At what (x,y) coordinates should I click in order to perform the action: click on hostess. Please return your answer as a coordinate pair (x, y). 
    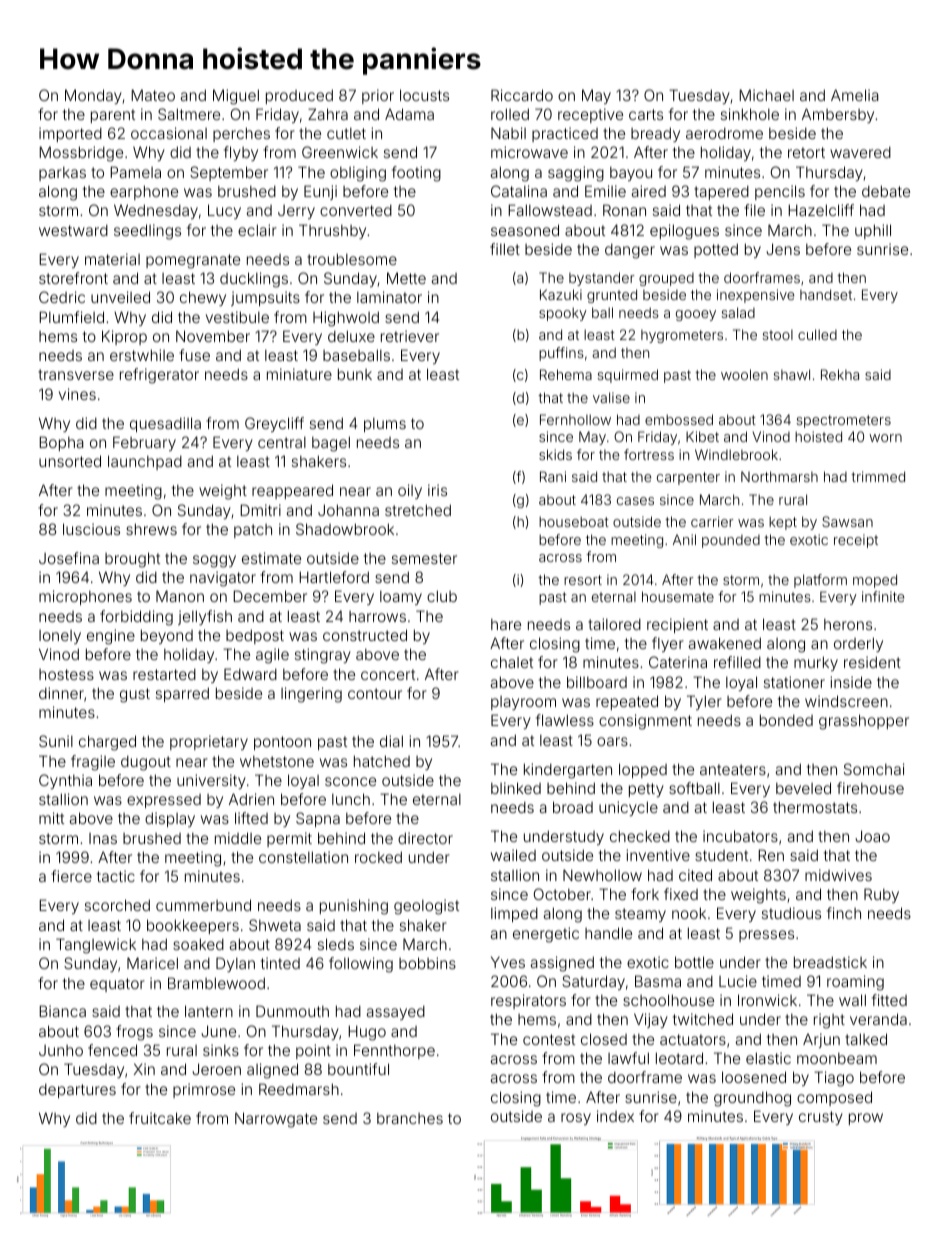
    Looking at the image, I should click on (66, 674).
